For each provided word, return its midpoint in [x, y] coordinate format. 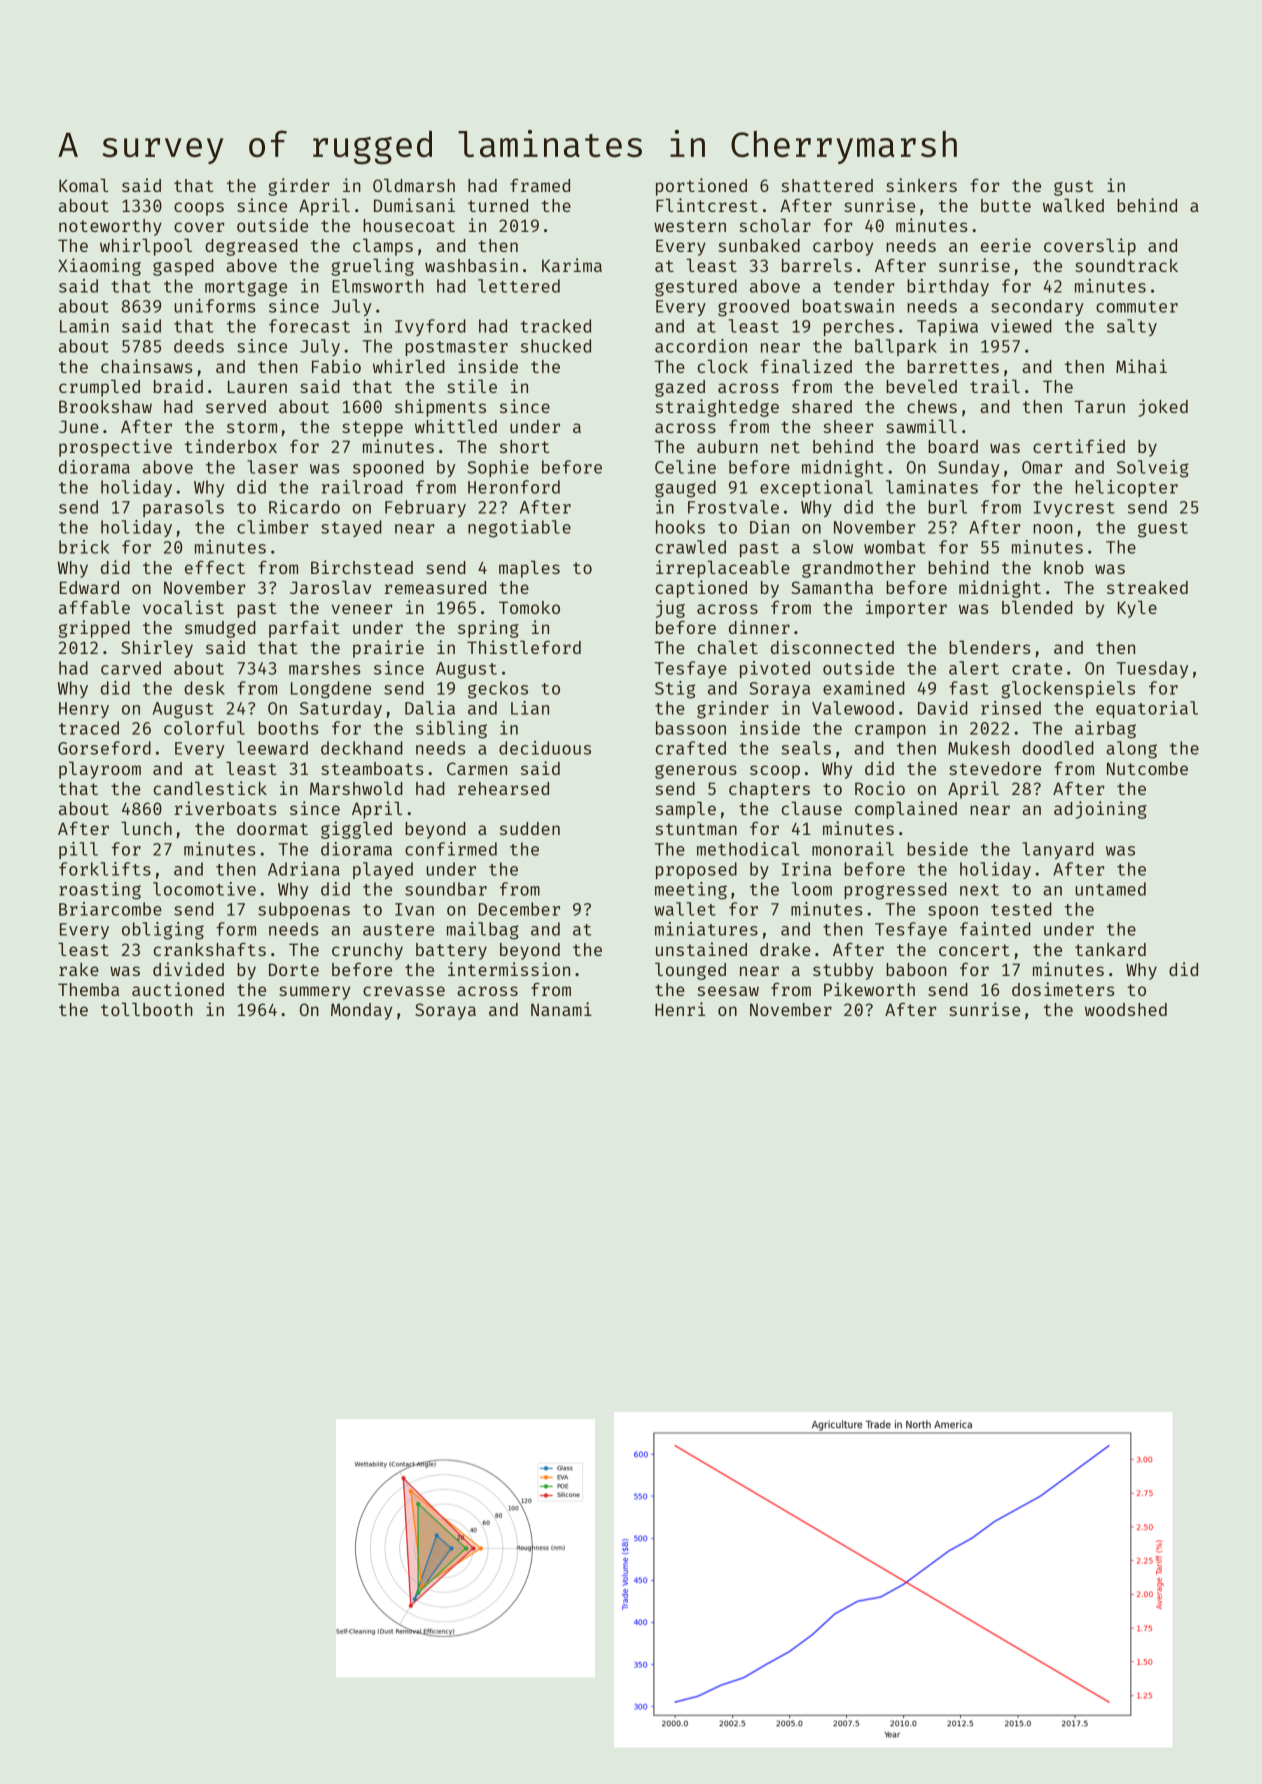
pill [78, 850]
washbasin [471, 265]
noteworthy [110, 227]
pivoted [775, 669]
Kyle [1137, 609]
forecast [309, 326]
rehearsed [503, 788]
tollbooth [147, 1009]
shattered [827, 185]
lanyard [1058, 850]
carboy [843, 247]
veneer [362, 609]
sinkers [921, 185]
